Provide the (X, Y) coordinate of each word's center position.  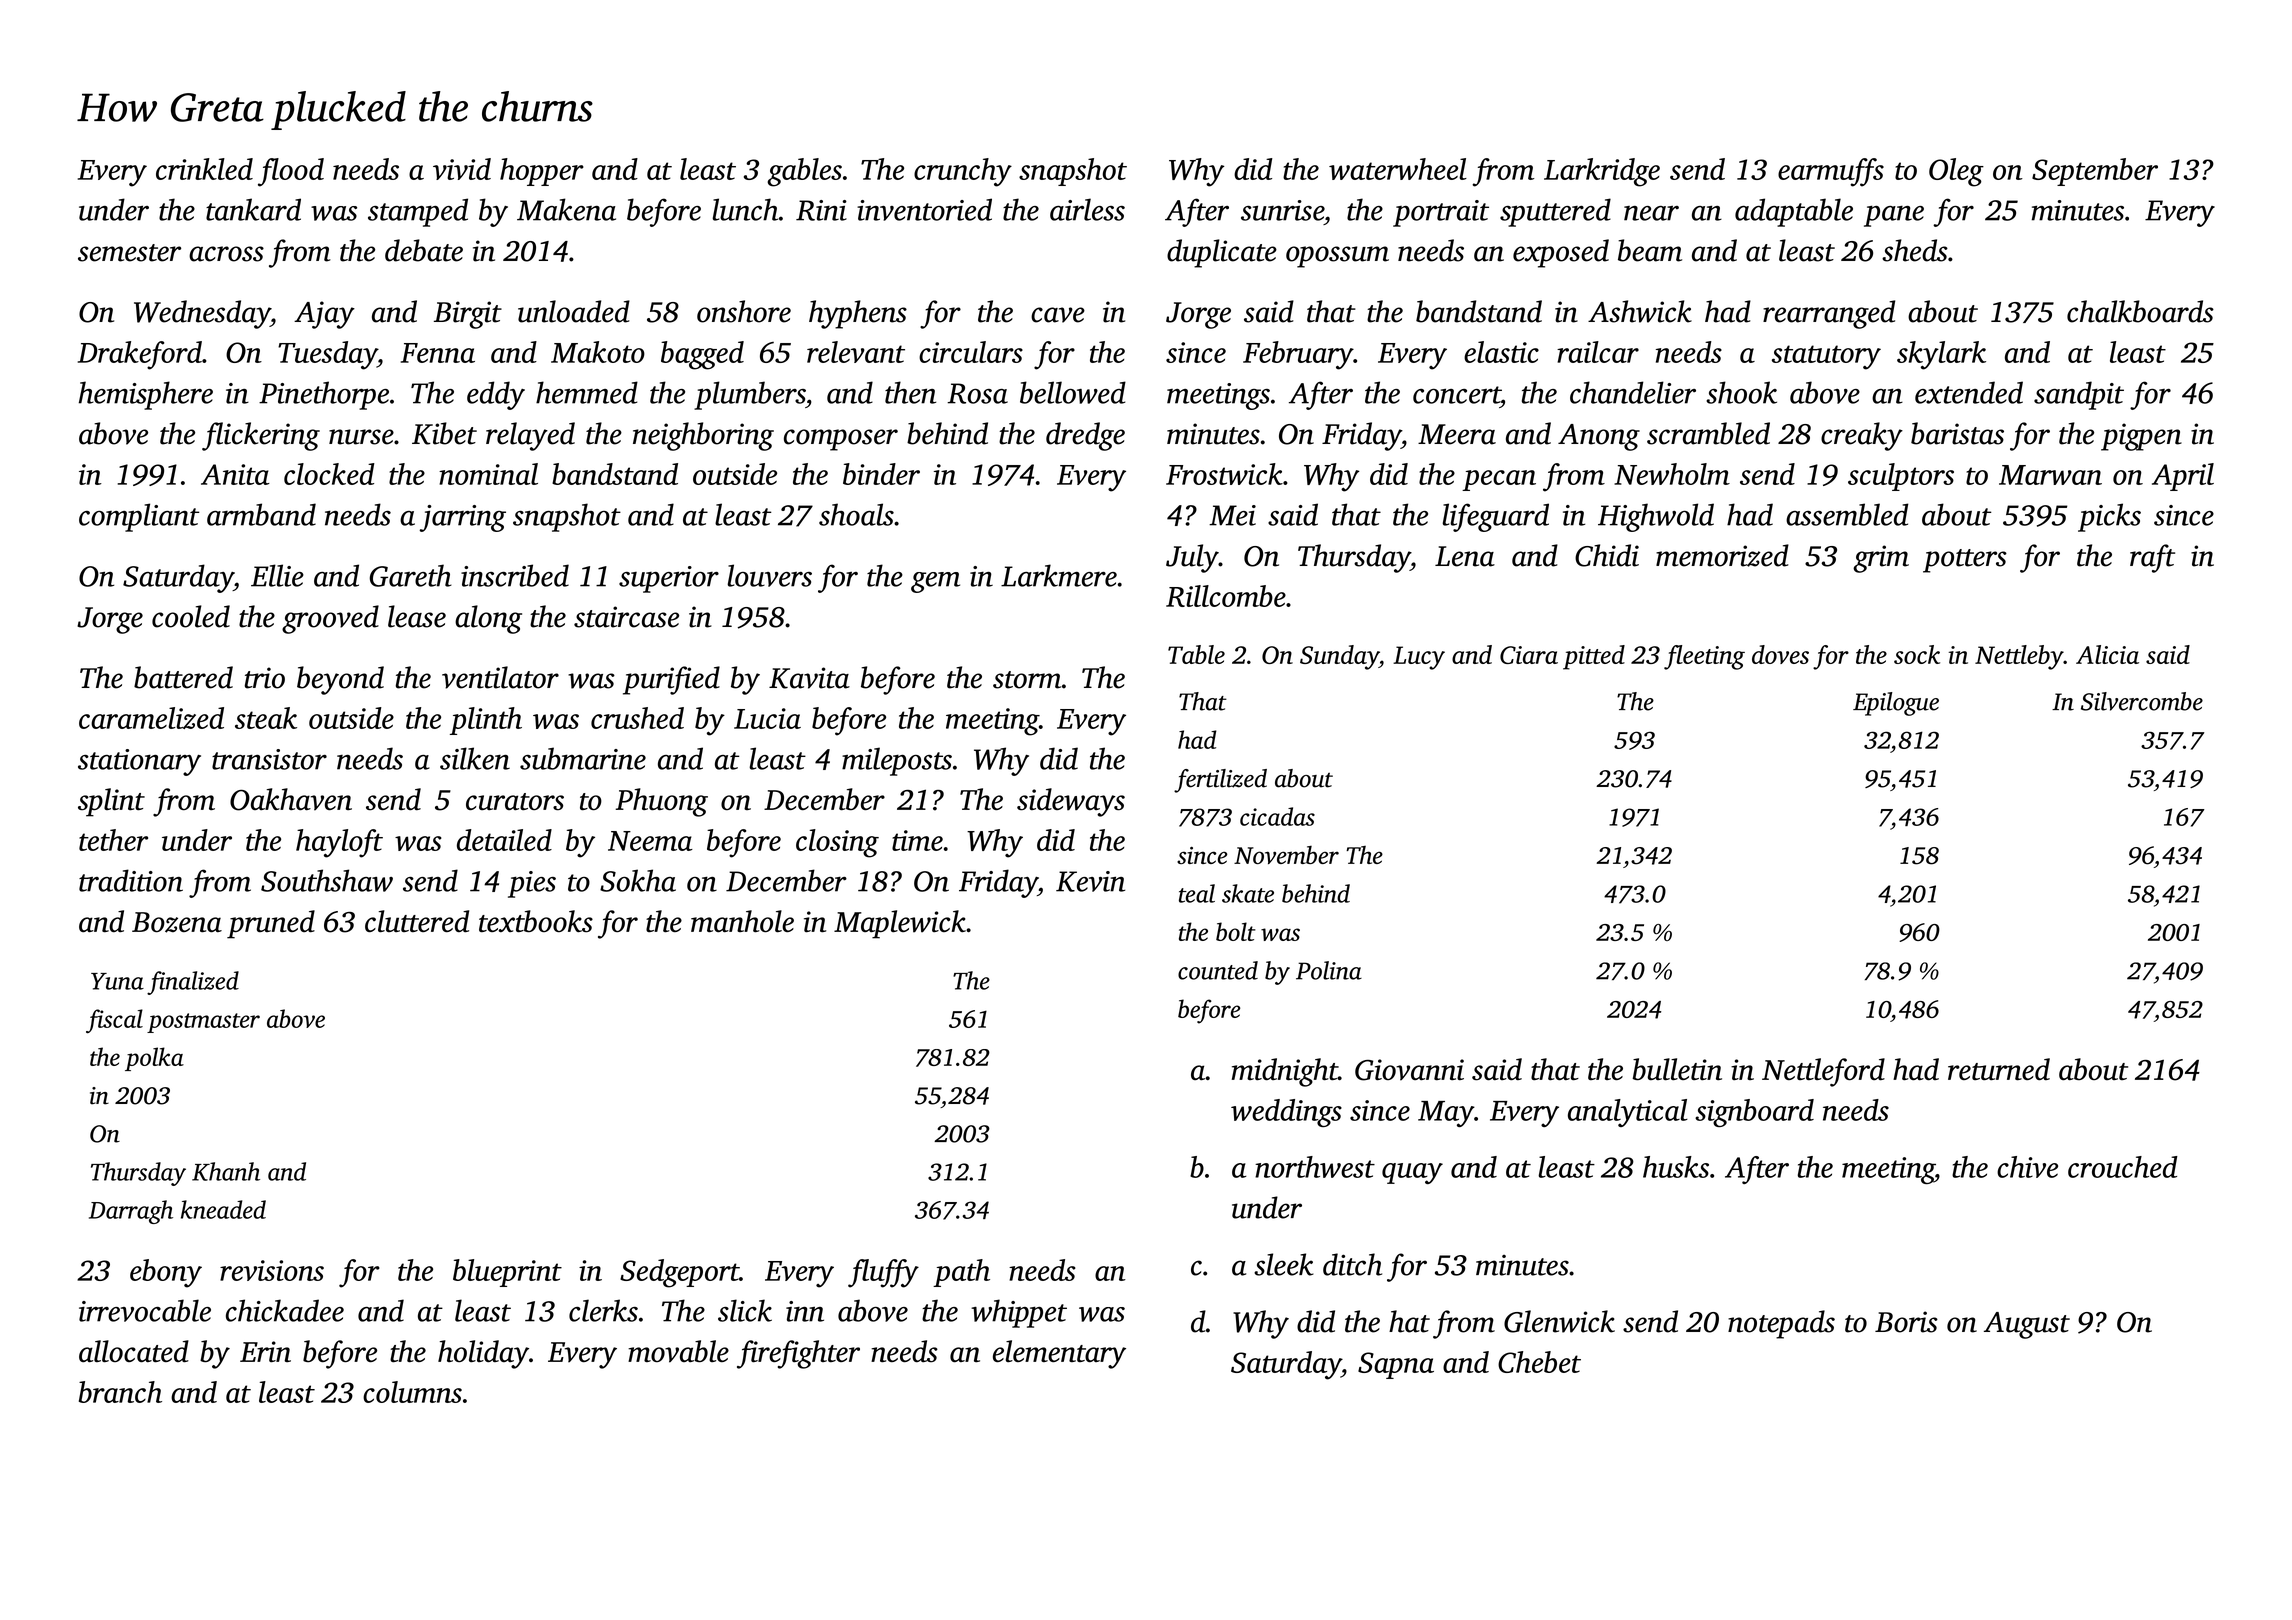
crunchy (963, 172)
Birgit (468, 315)
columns (412, 1392)
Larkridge (1602, 172)
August (2027, 1325)
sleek (1284, 1264)
